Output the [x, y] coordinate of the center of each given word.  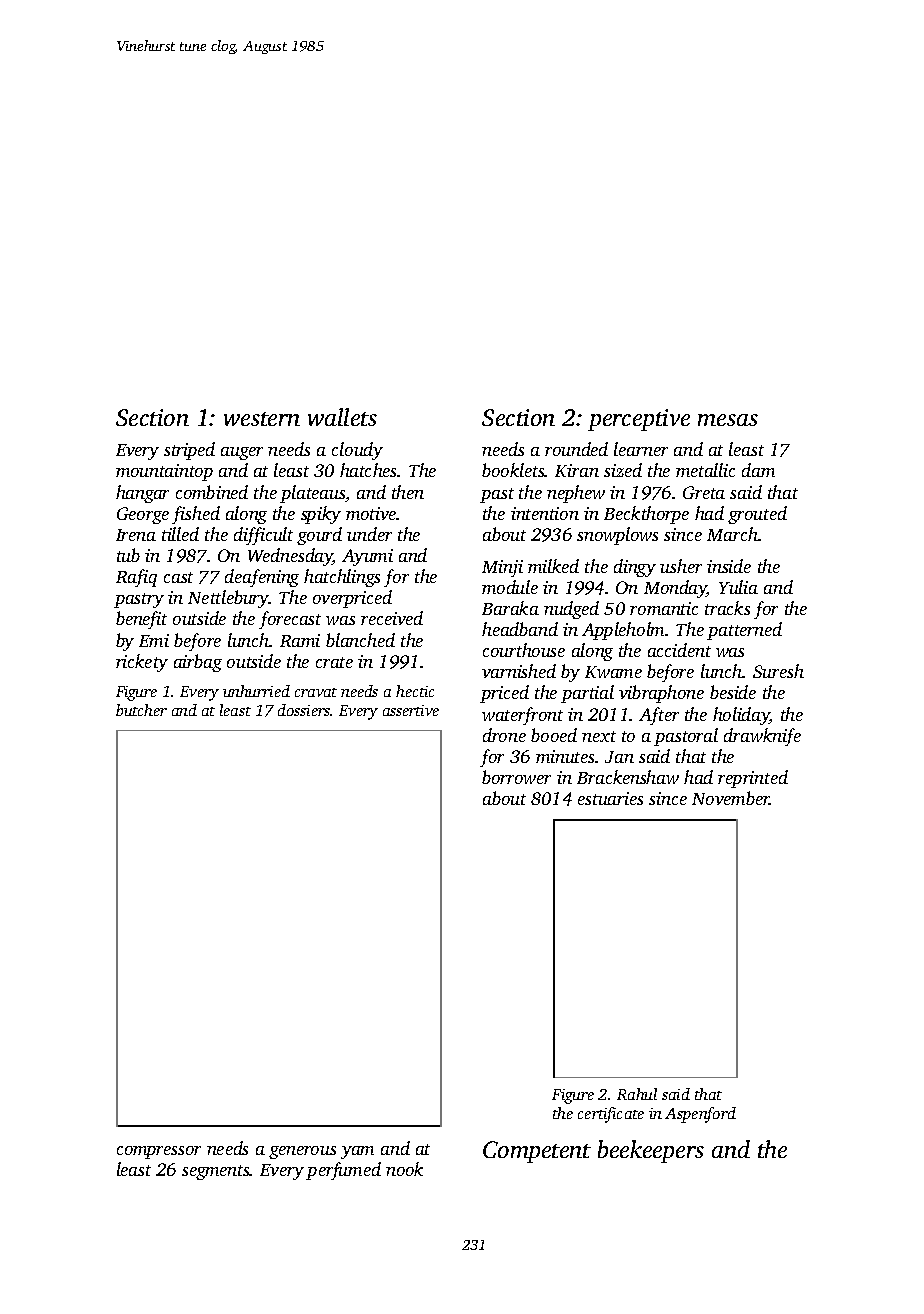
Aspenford [700, 1115]
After [659, 716]
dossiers [304, 710]
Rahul [637, 1094]
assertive [411, 710]
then [408, 492]
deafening [262, 578]
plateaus [312, 494]
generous [302, 1152]
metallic [705, 470]
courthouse [524, 650]
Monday [675, 589]
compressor [159, 1152]
